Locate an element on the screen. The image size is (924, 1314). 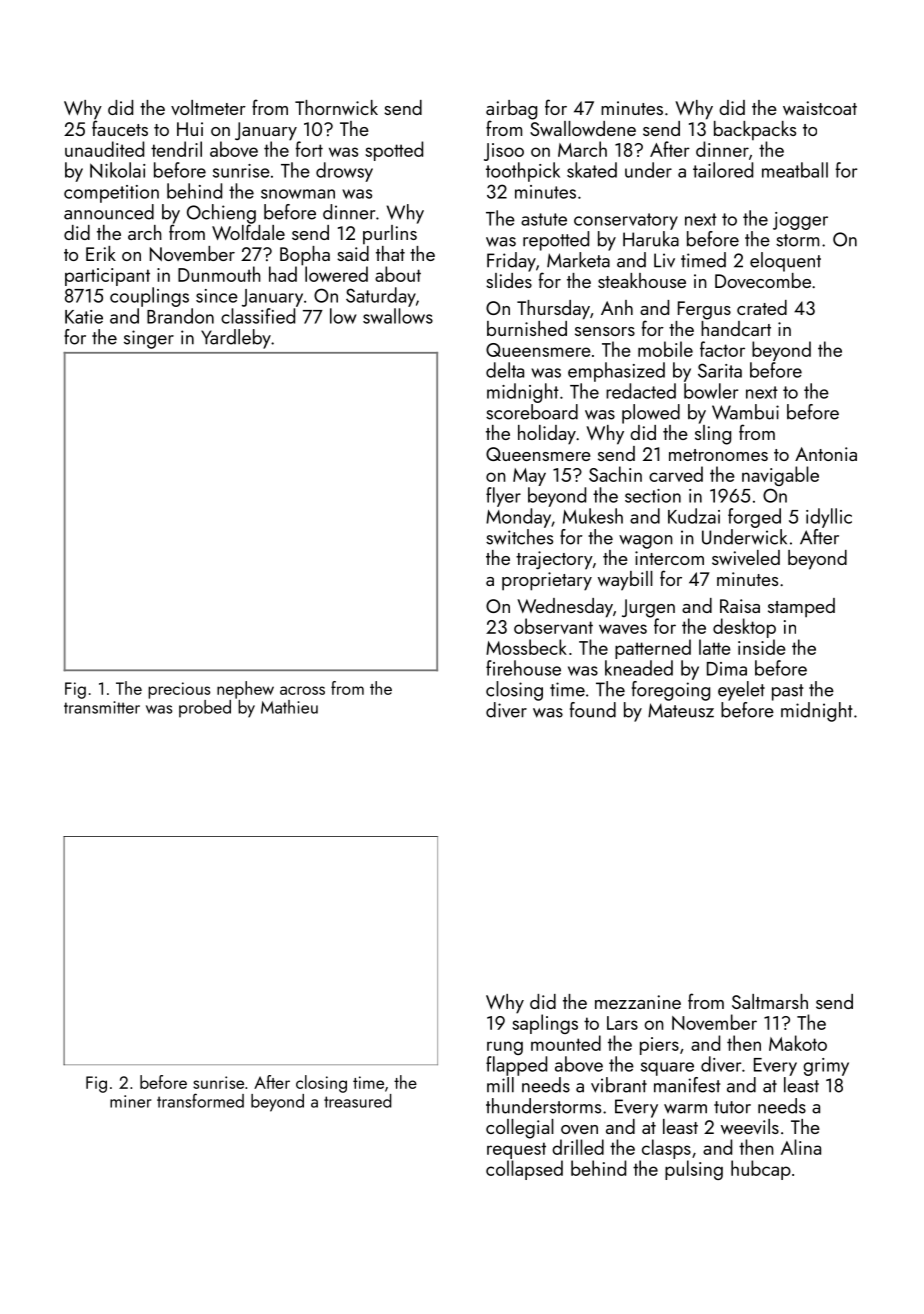
meatball is located at coordinates (795, 170).
